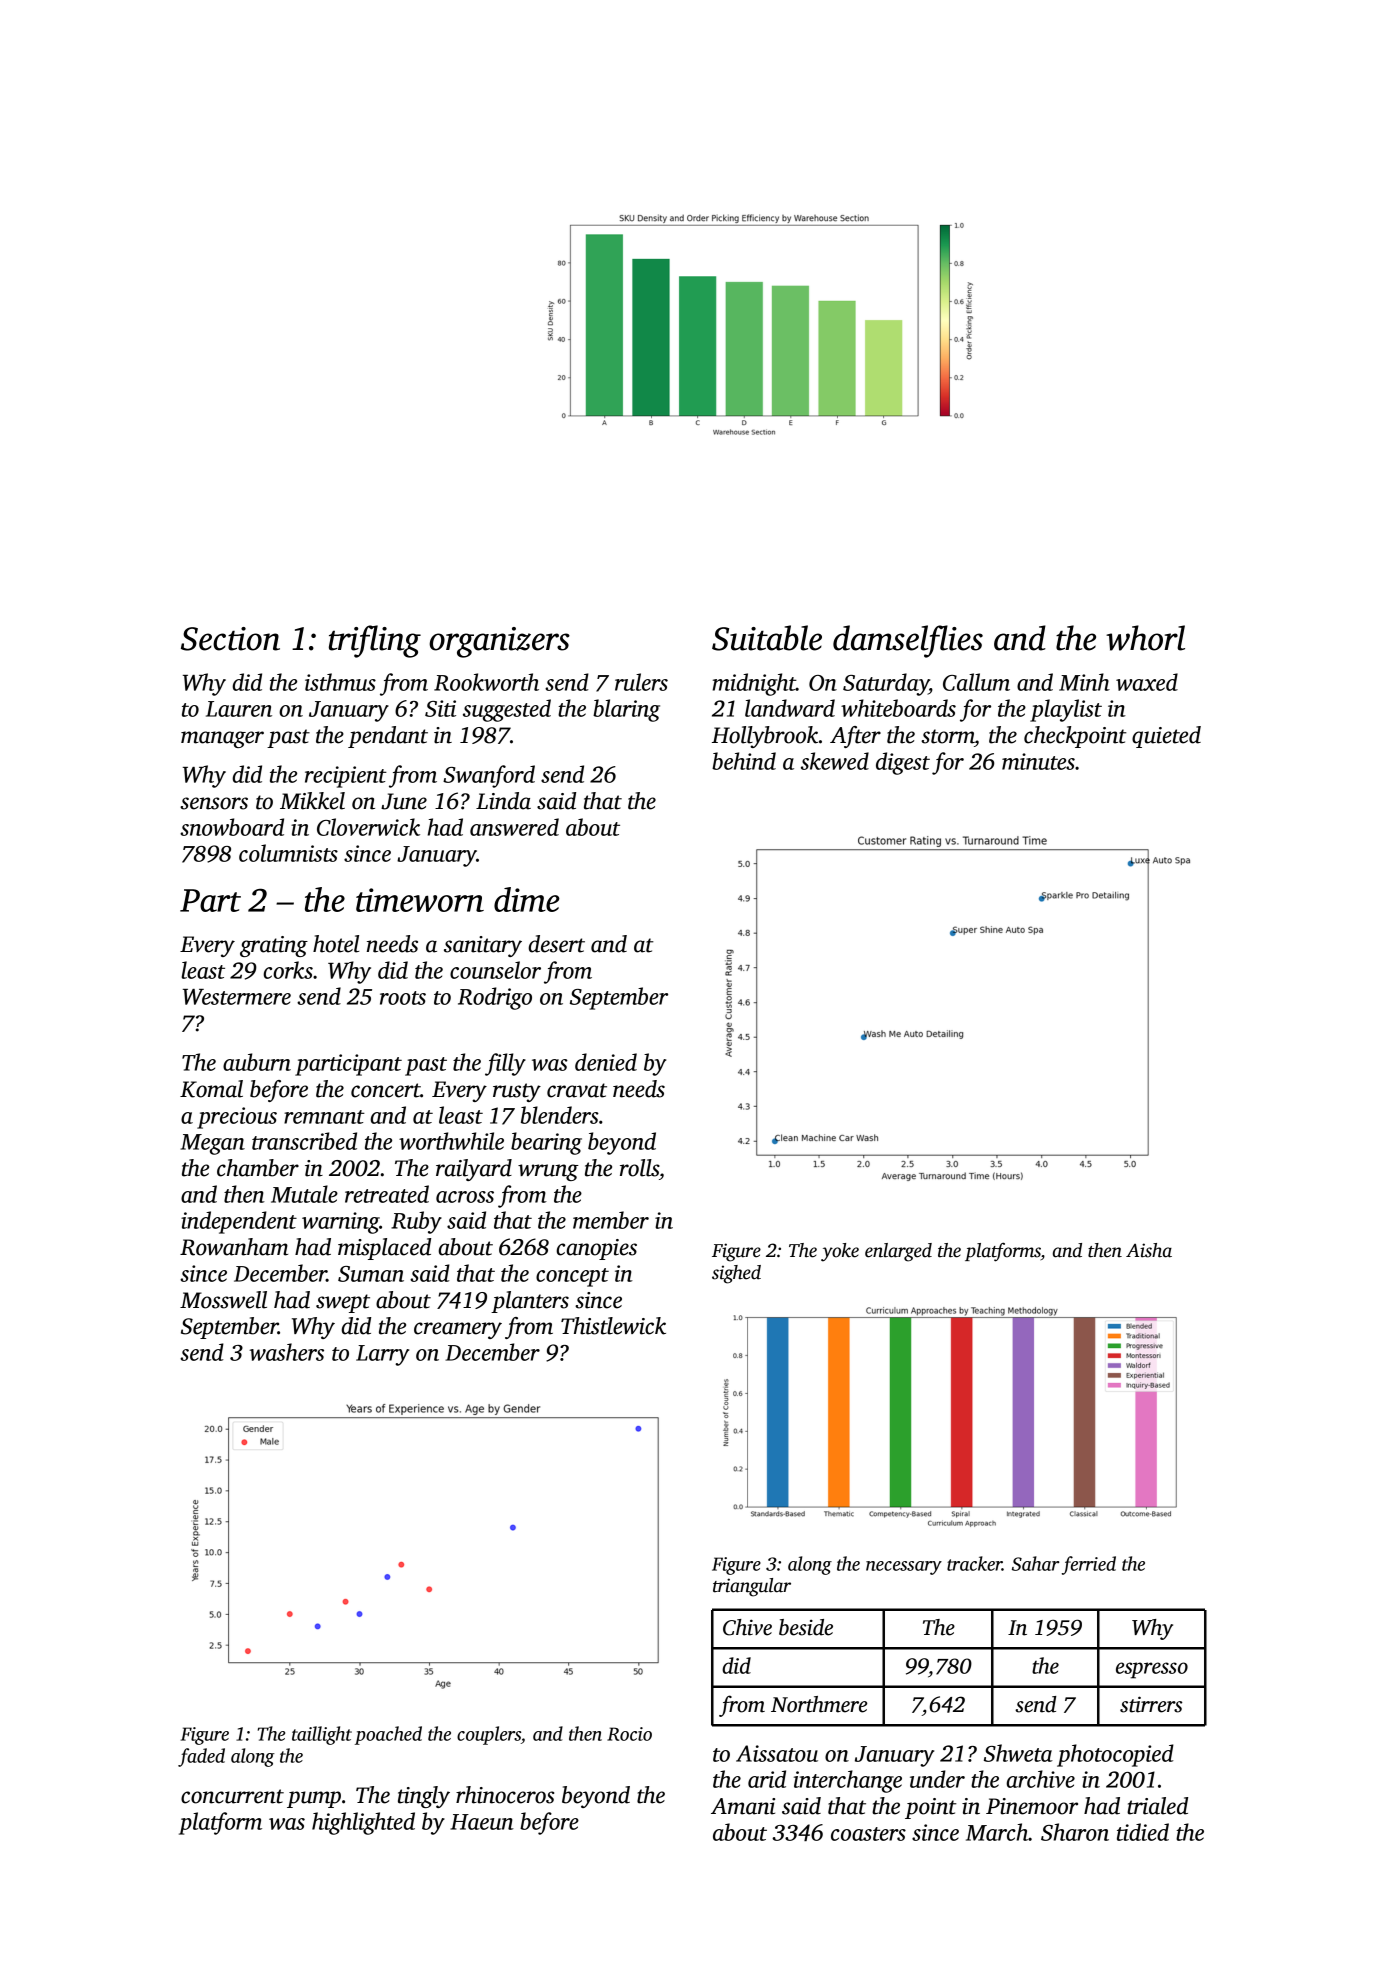 Image resolution: width=1386 pixels, height=1969 pixels. What do you see at coordinates (375, 641) in the screenshot?
I see `trifling` at bounding box center [375, 641].
